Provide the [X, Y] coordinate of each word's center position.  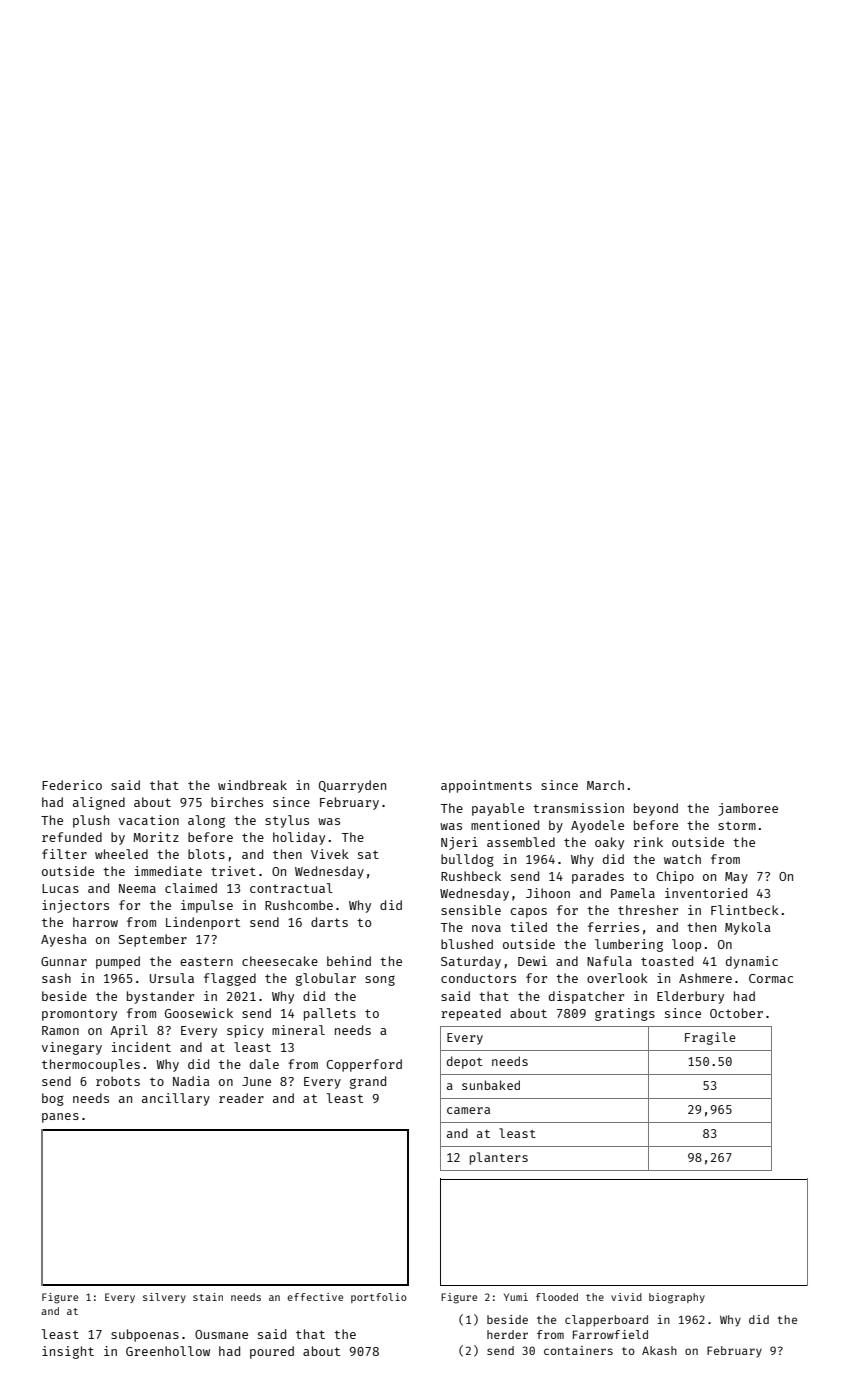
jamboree [748, 809]
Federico [72, 785]
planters [499, 1158]
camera [468, 1110]
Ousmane [221, 1334]
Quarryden [352, 786]
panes [60, 1118]
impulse [207, 906]
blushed [467, 944]
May [736, 878]
